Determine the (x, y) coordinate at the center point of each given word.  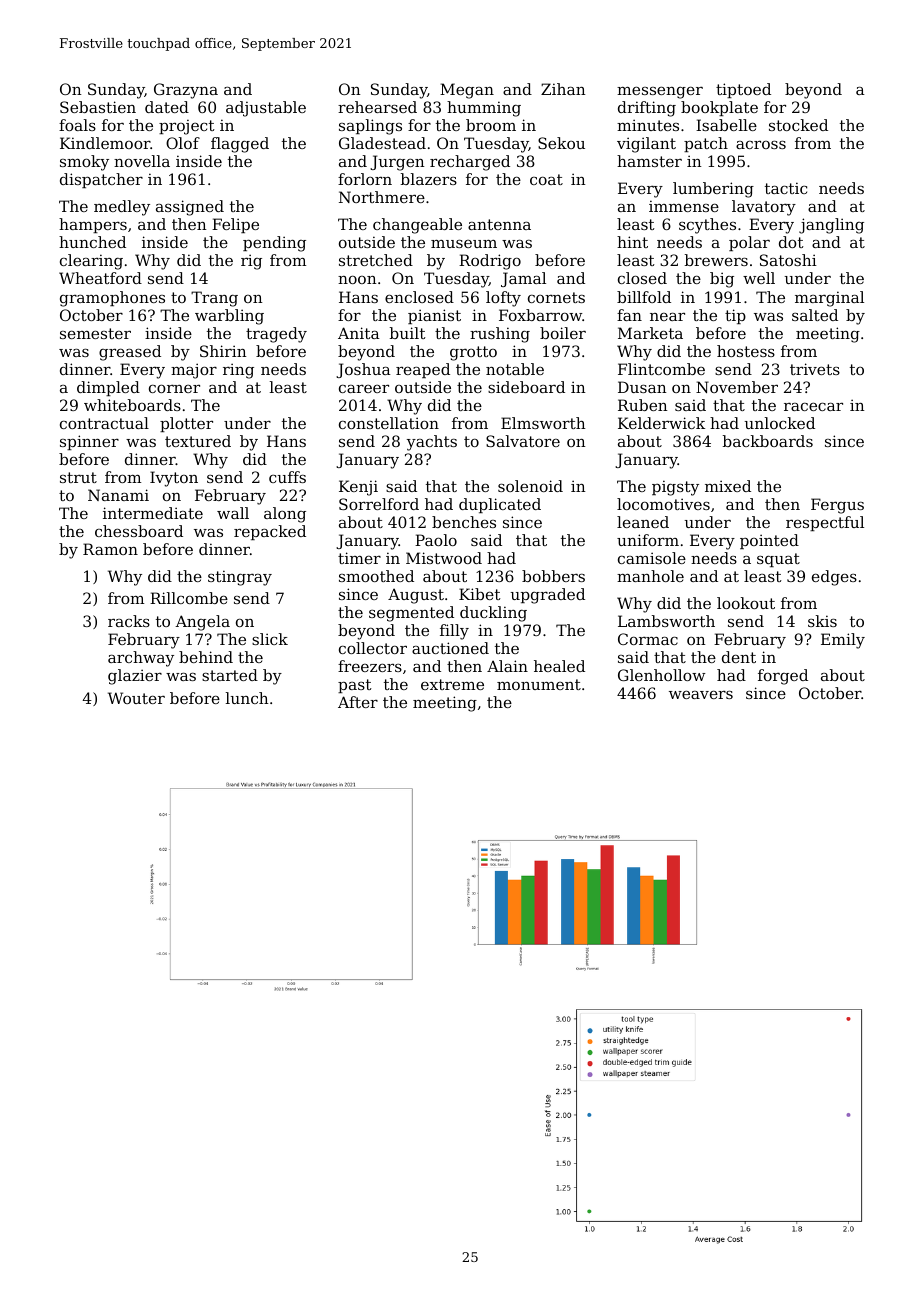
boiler (563, 333)
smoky (84, 163)
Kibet (480, 594)
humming (484, 109)
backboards (768, 441)
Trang (214, 299)
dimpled (108, 388)
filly (454, 632)
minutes (648, 125)
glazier (135, 677)
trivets (815, 369)
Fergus (837, 506)
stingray (240, 578)
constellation (389, 423)
